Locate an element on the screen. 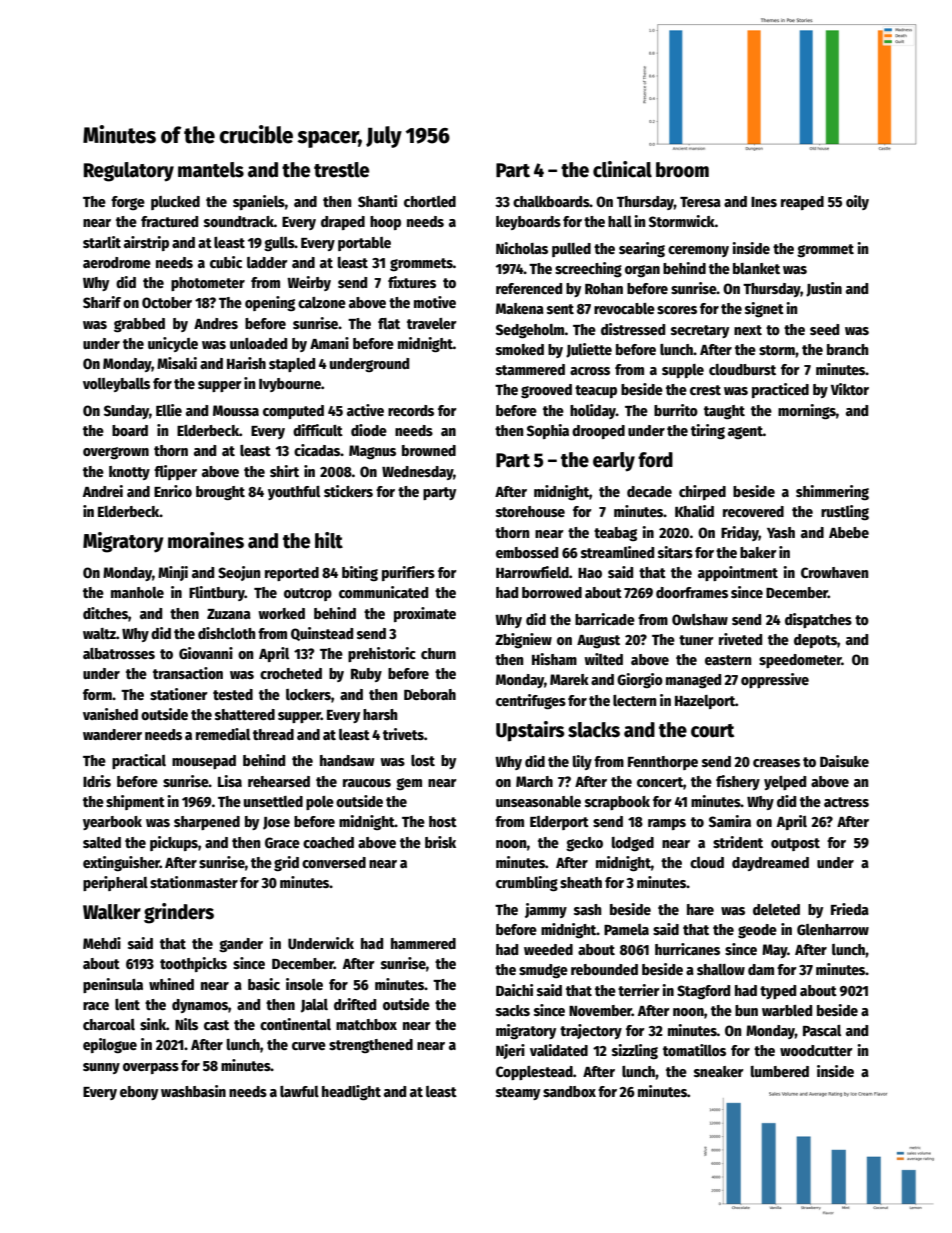  Andrei is located at coordinates (103, 491).
